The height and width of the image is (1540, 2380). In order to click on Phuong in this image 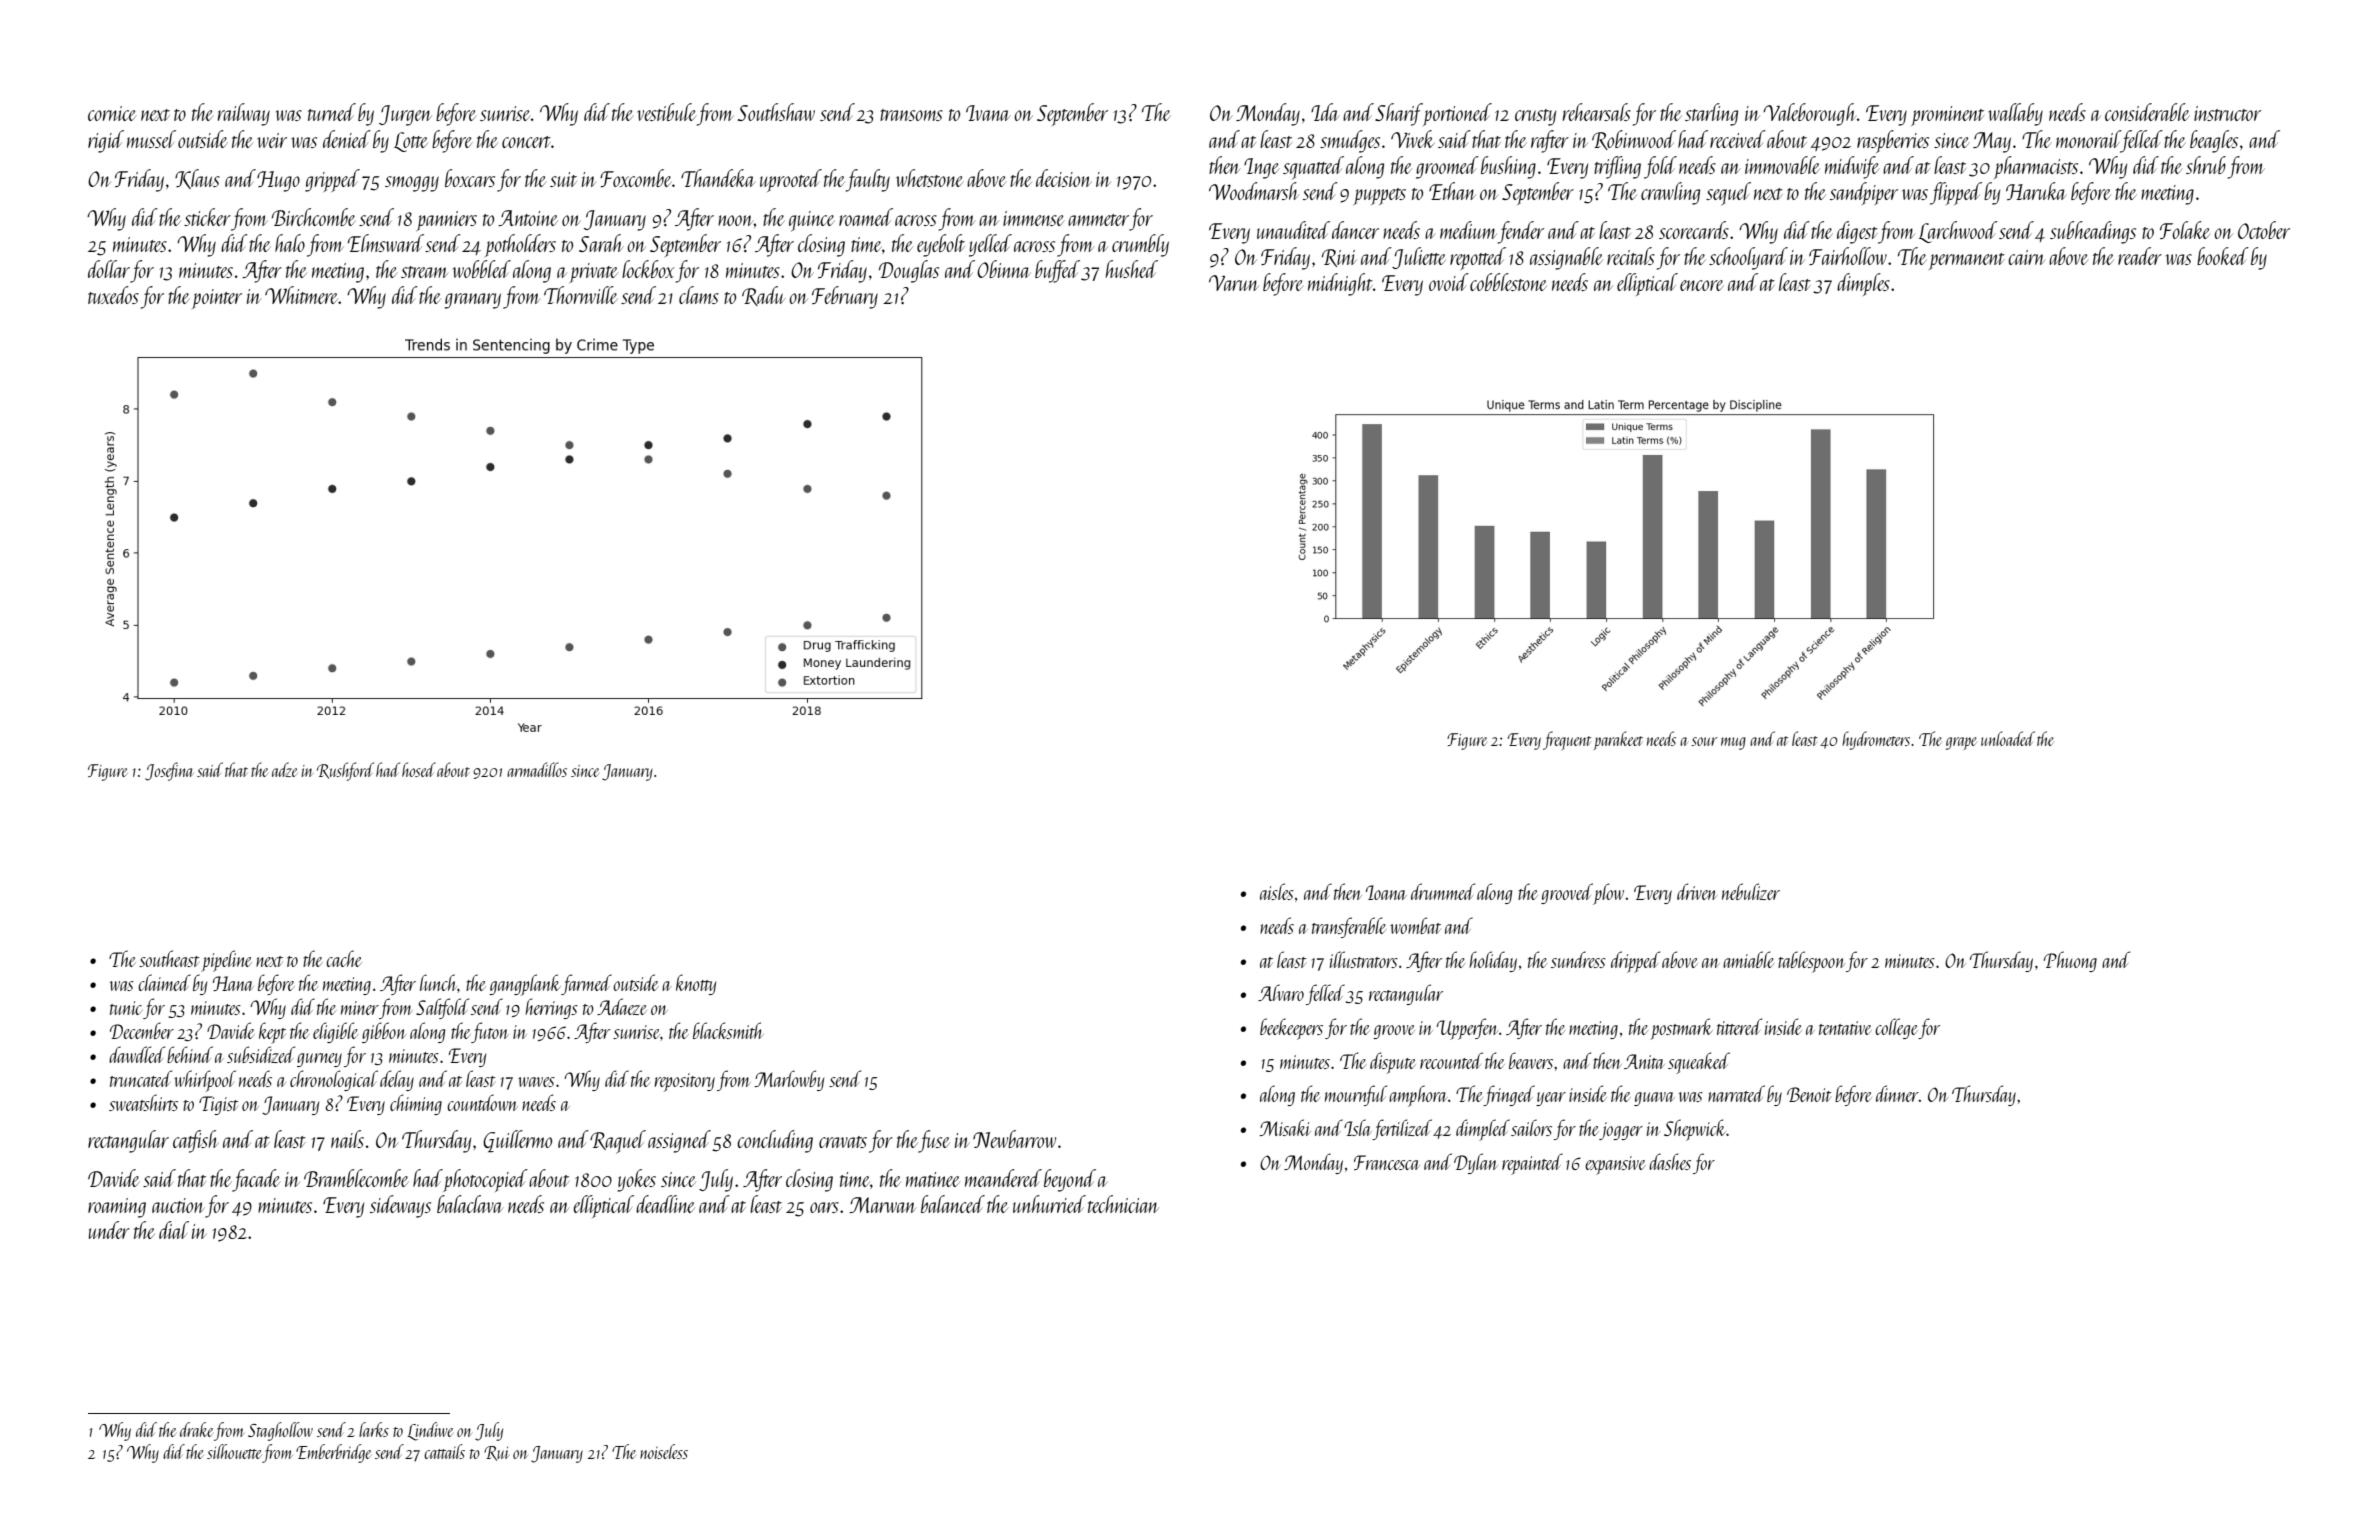, I will do `click(2070, 961)`.
